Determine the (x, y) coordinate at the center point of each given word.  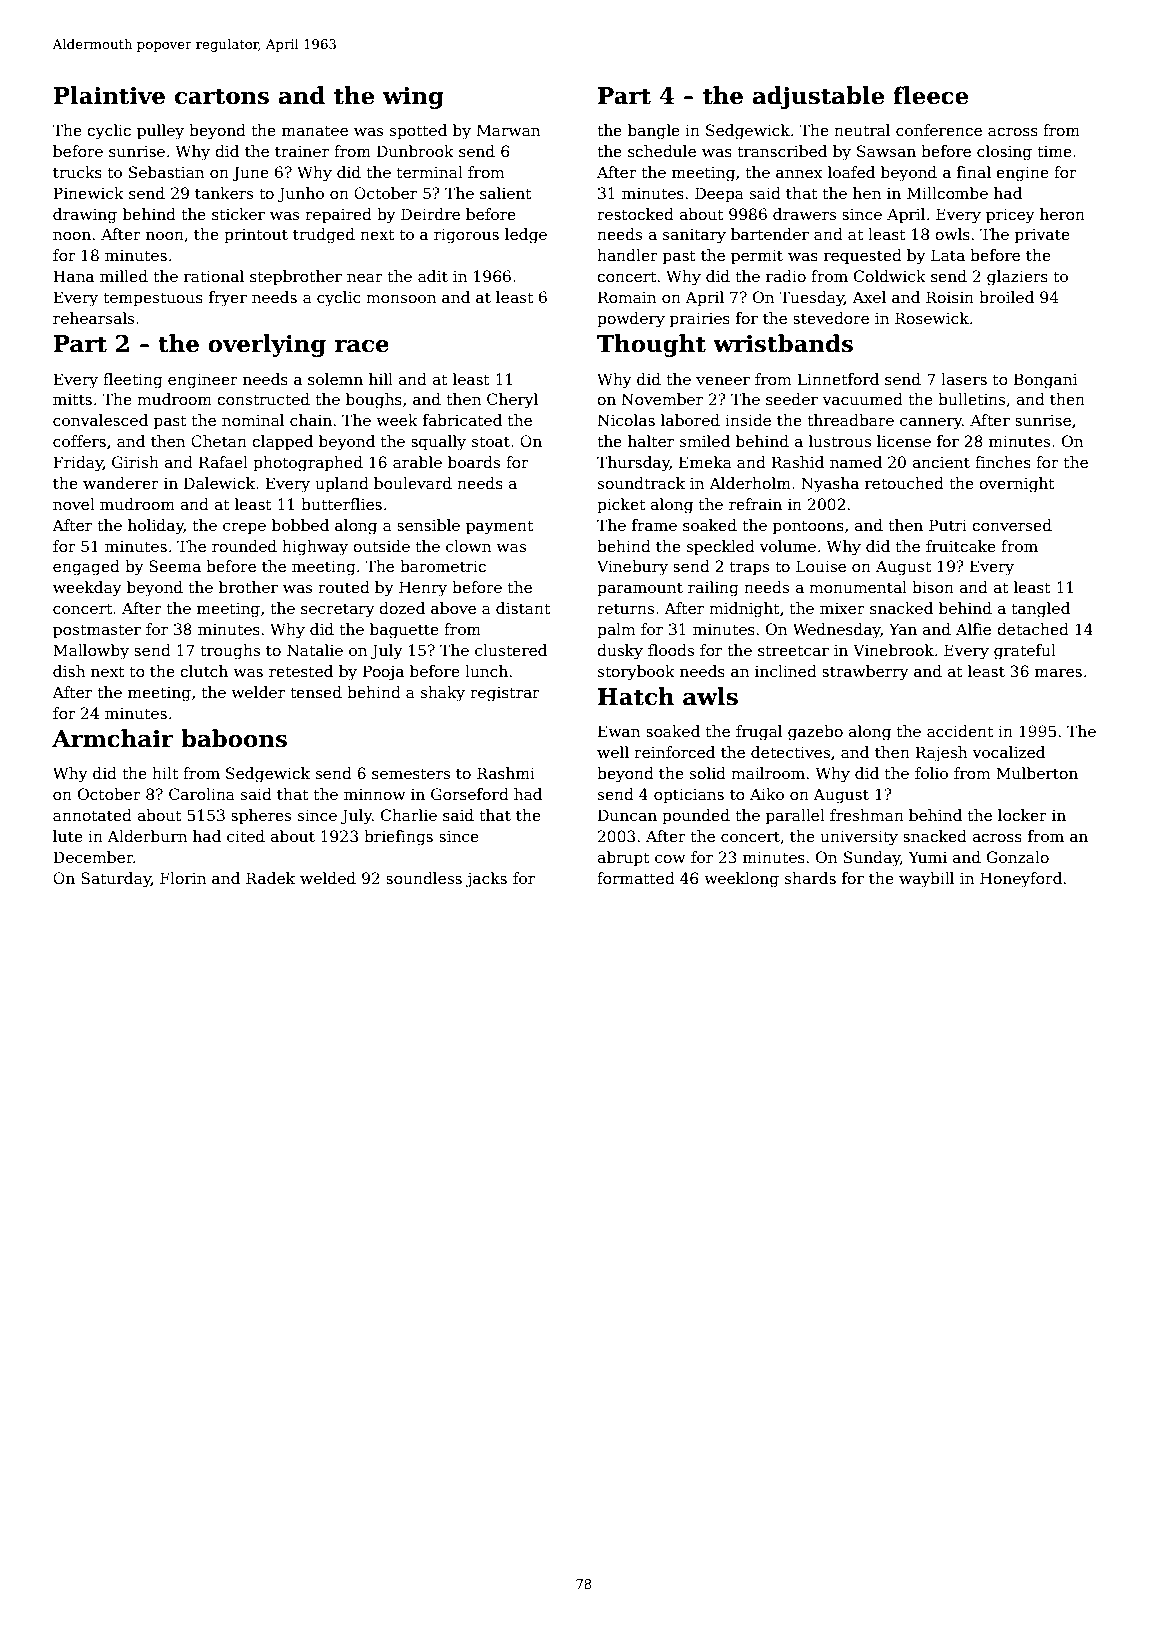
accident (960, 731)
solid (708, 773)
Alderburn (147, 836)
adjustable (818, 97)
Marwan (508, 130)
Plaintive (109, 95)
